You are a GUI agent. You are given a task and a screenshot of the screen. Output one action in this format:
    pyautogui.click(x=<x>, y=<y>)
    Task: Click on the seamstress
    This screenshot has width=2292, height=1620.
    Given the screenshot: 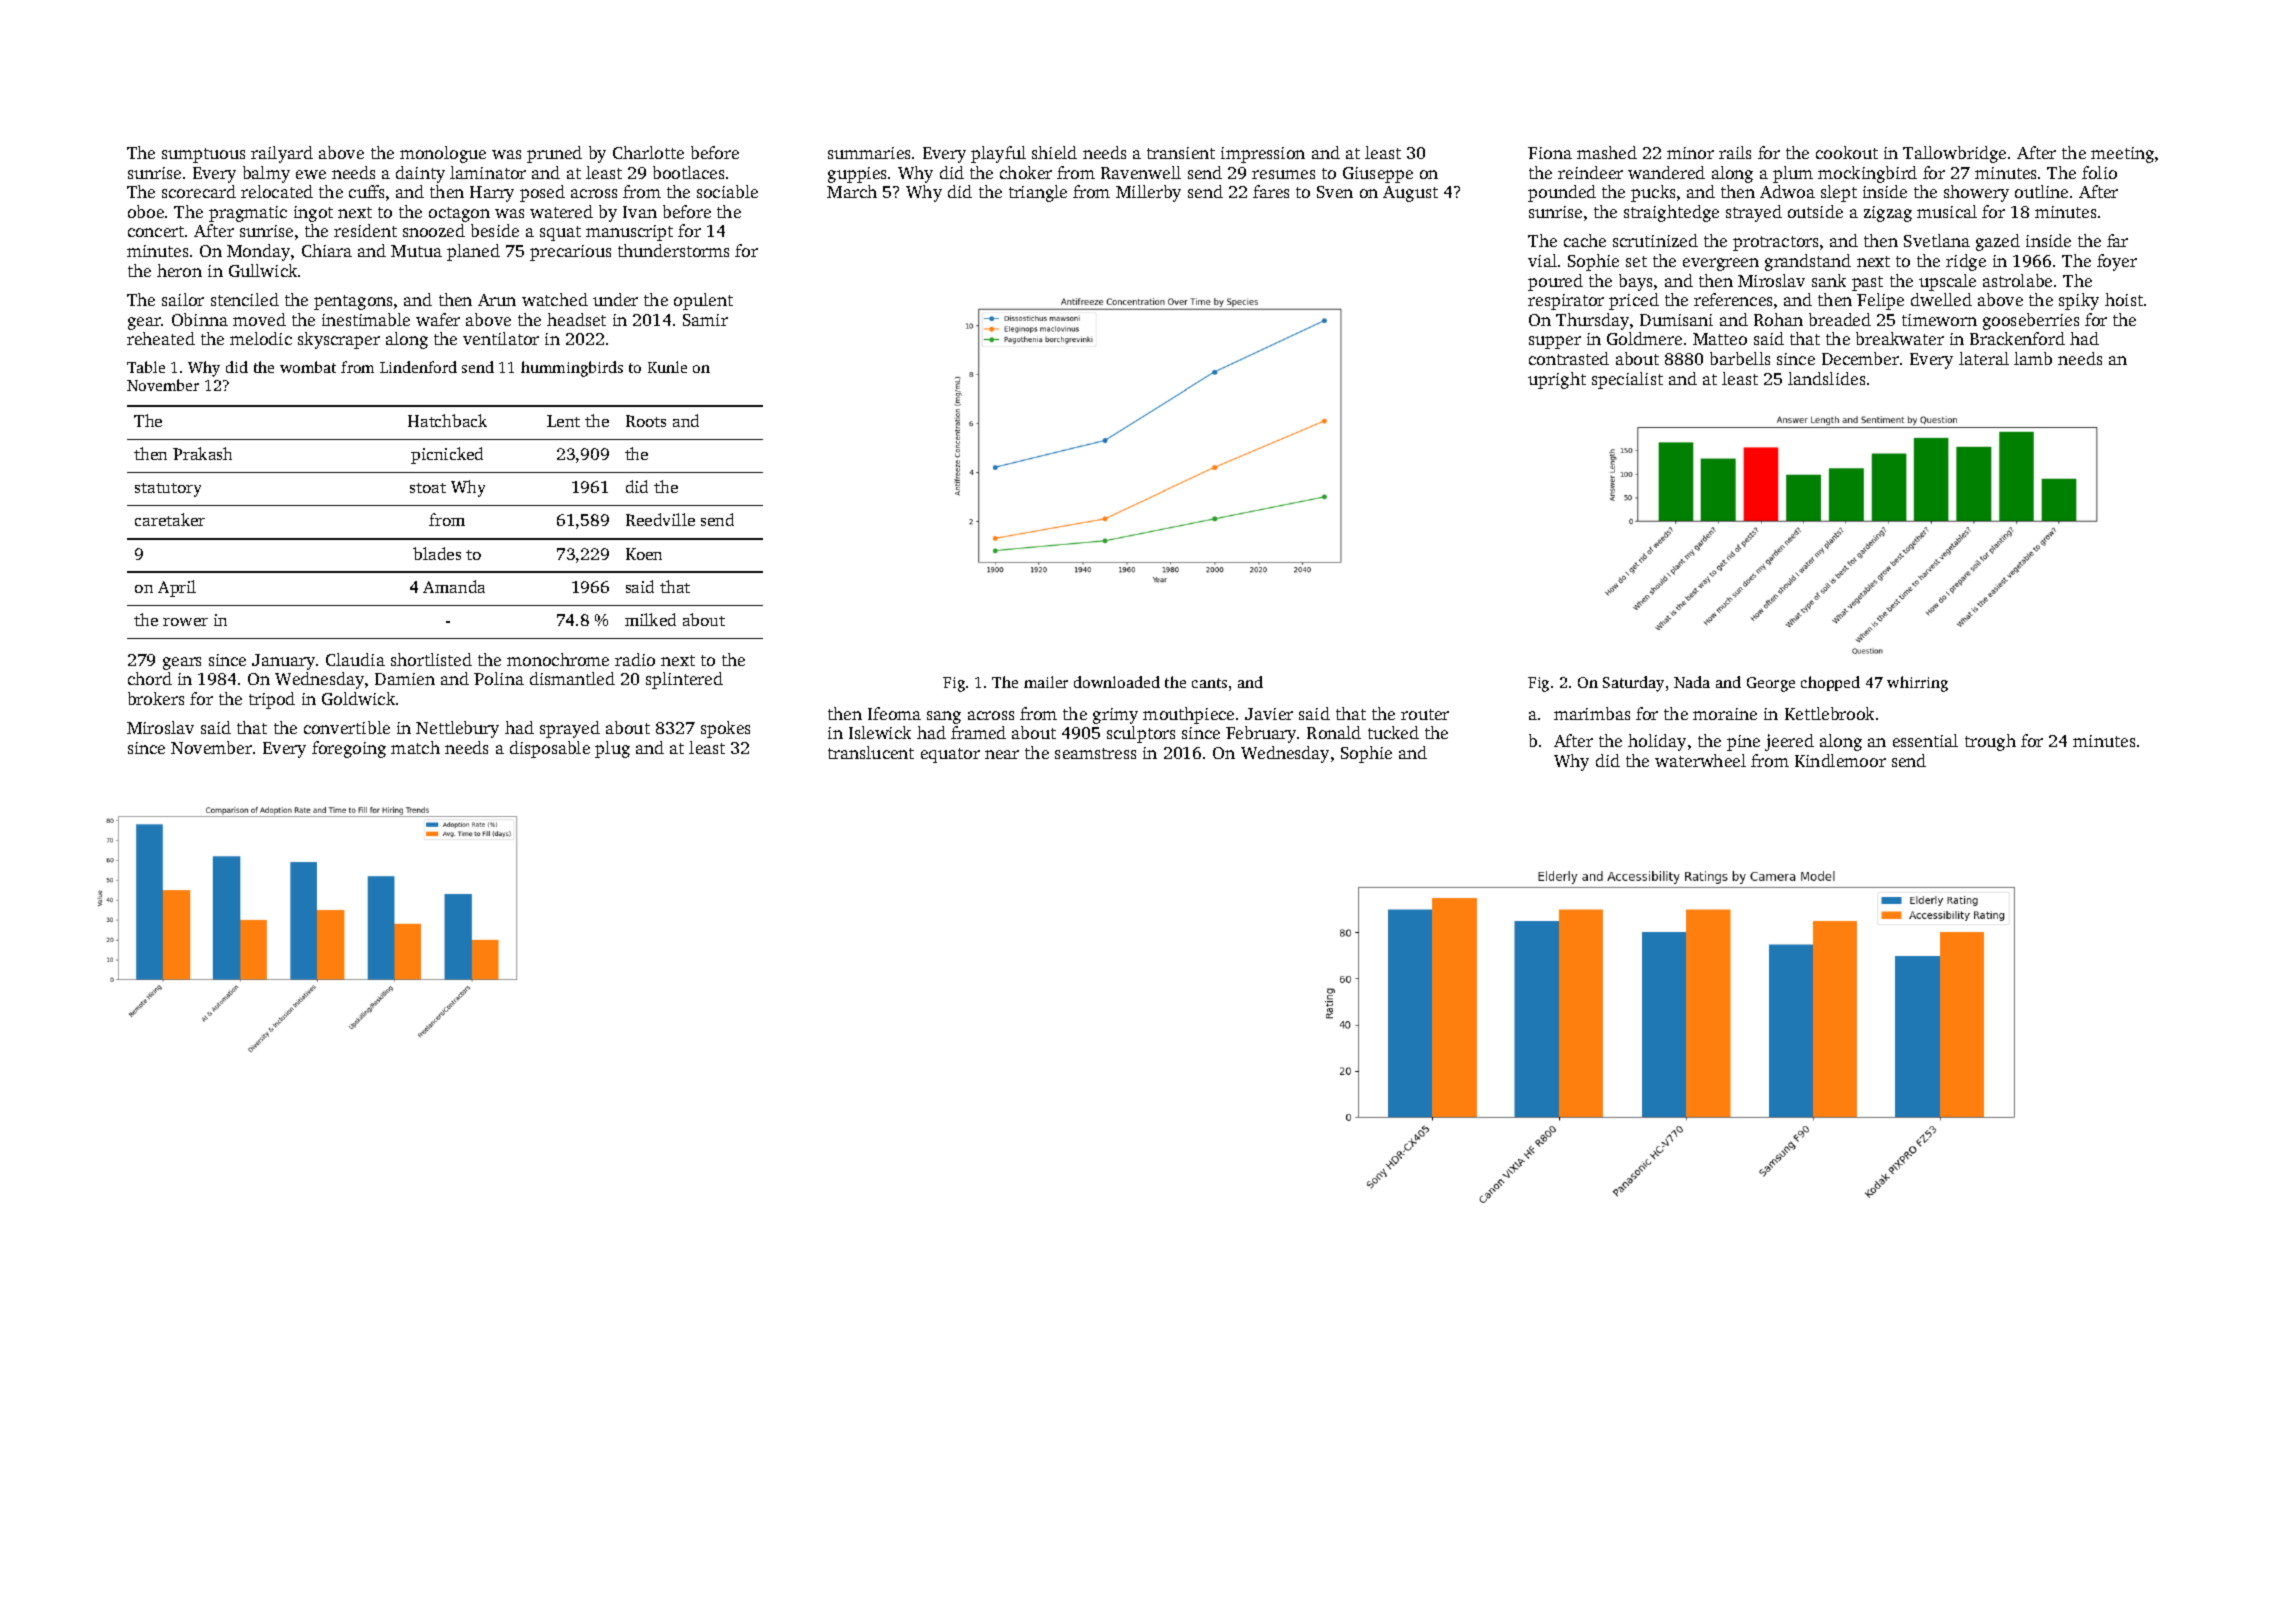 What is the action you would take?
    pyautogui.click(x=1095, y=753)
